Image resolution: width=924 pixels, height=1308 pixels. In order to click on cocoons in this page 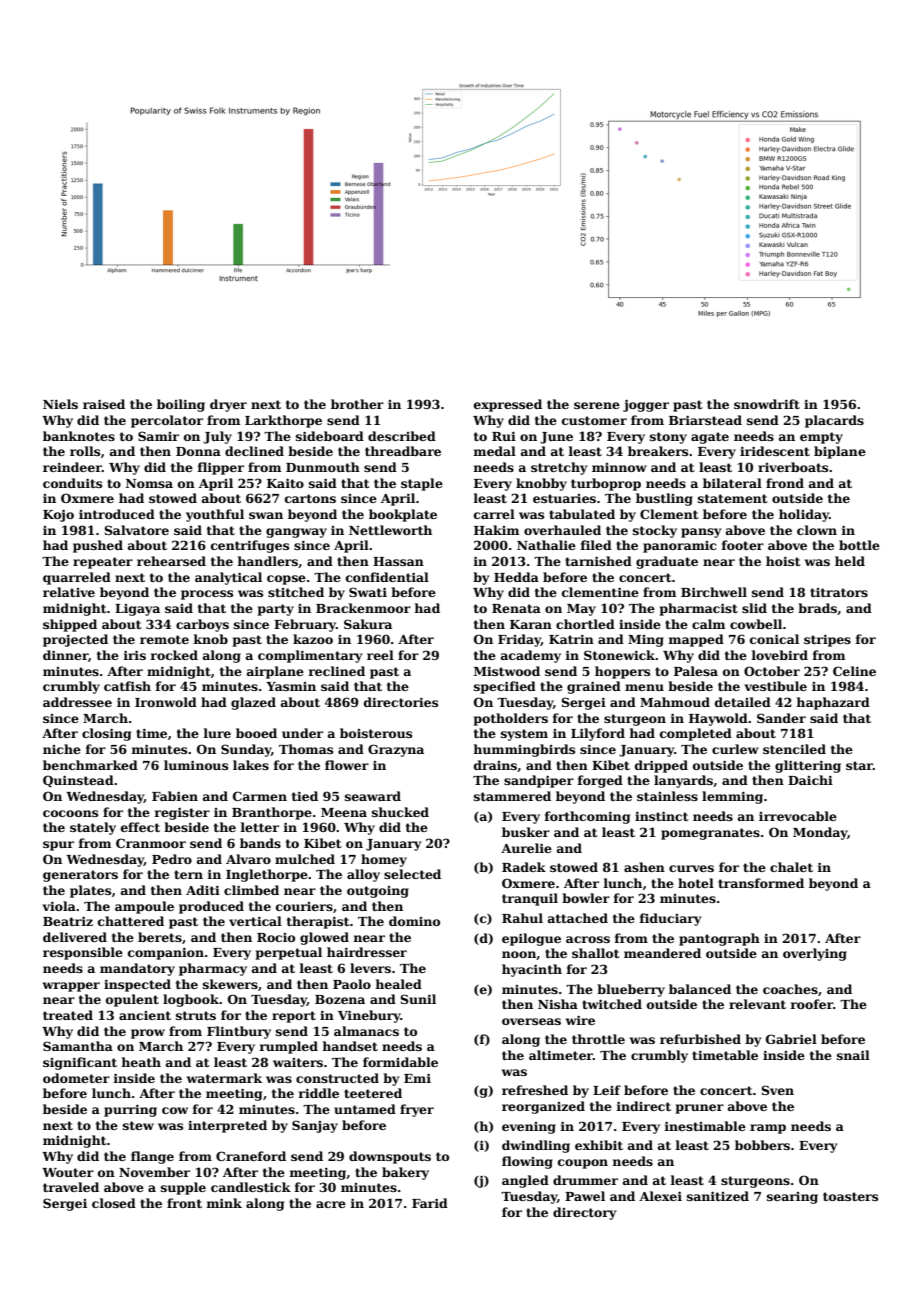, I will do `click(70, 813)`.
